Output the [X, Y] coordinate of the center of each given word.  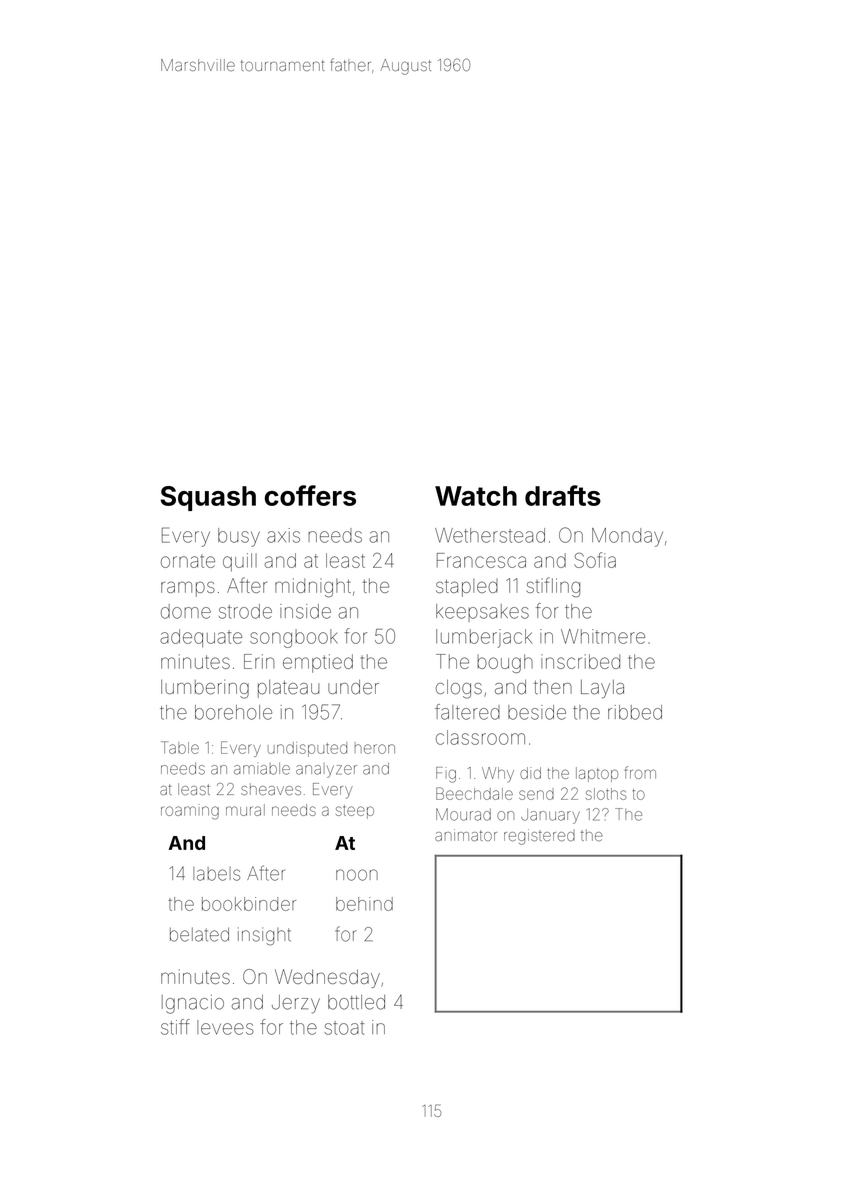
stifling [553, 587]
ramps [188, 589]
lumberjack [484, 638]
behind [364, 904]
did [530, 773]
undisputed [307, 749]
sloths [606, 794]
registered [539, 837]
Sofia [595, 560]
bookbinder [249, 904]
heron [375, 749]
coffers [310, 495]
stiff [175, 1027]
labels [216, 874]
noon [357, 875]
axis [283, 535]
